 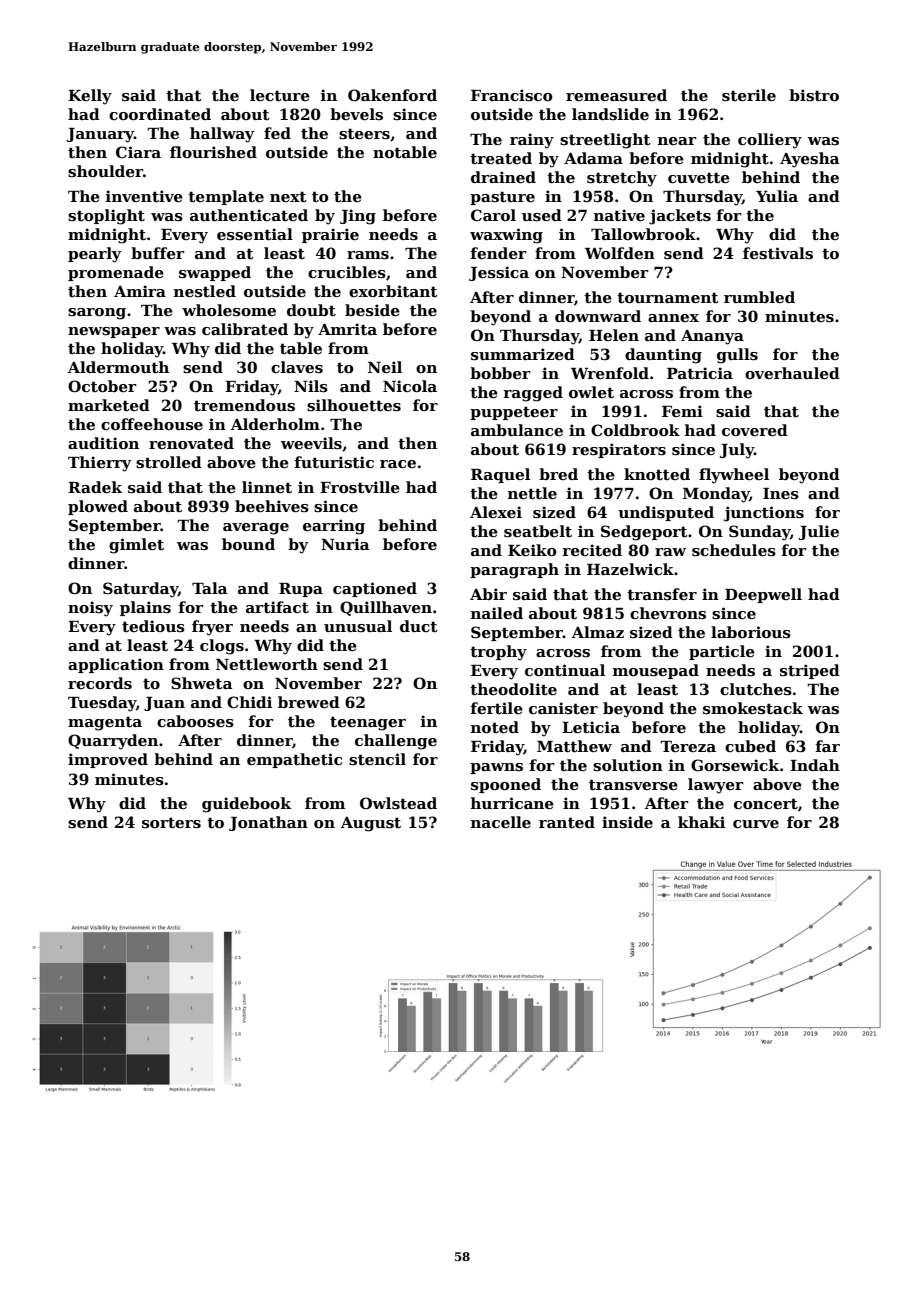 I want to click on Francisco, so click(x=512, y=95).
